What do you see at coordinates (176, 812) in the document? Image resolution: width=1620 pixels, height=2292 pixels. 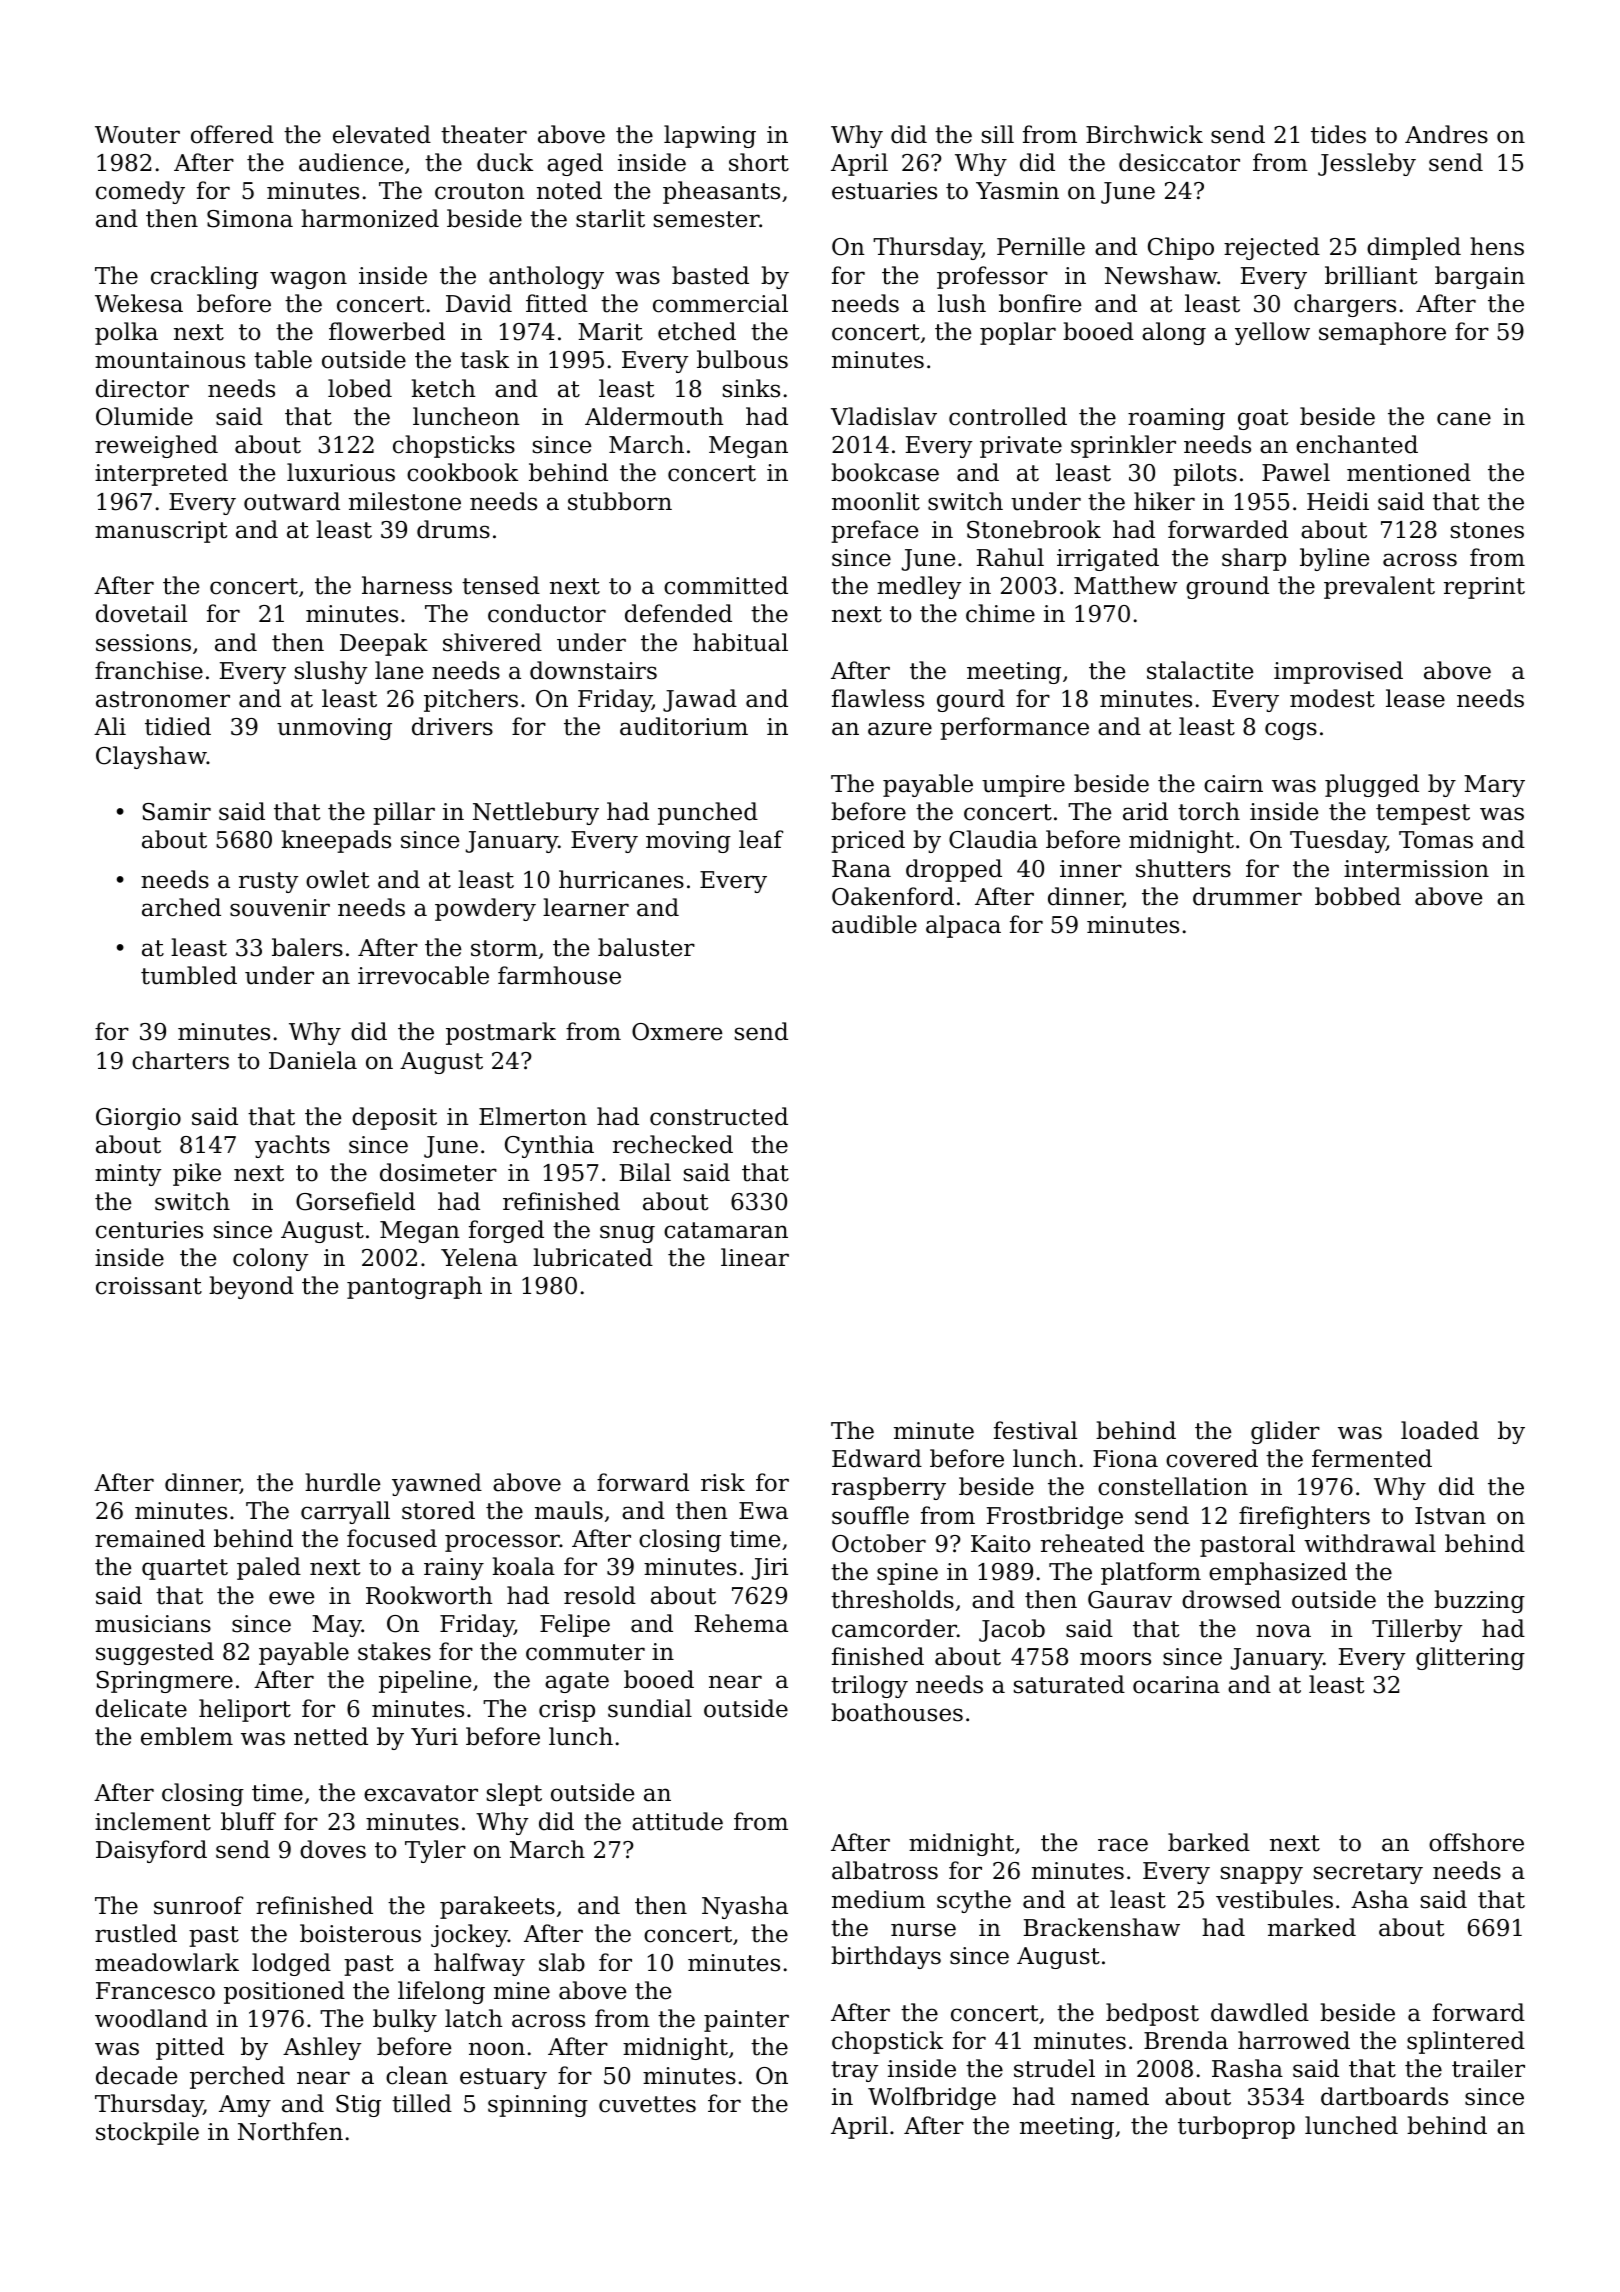 I see `Samir` at bounding box center [176, 812].
